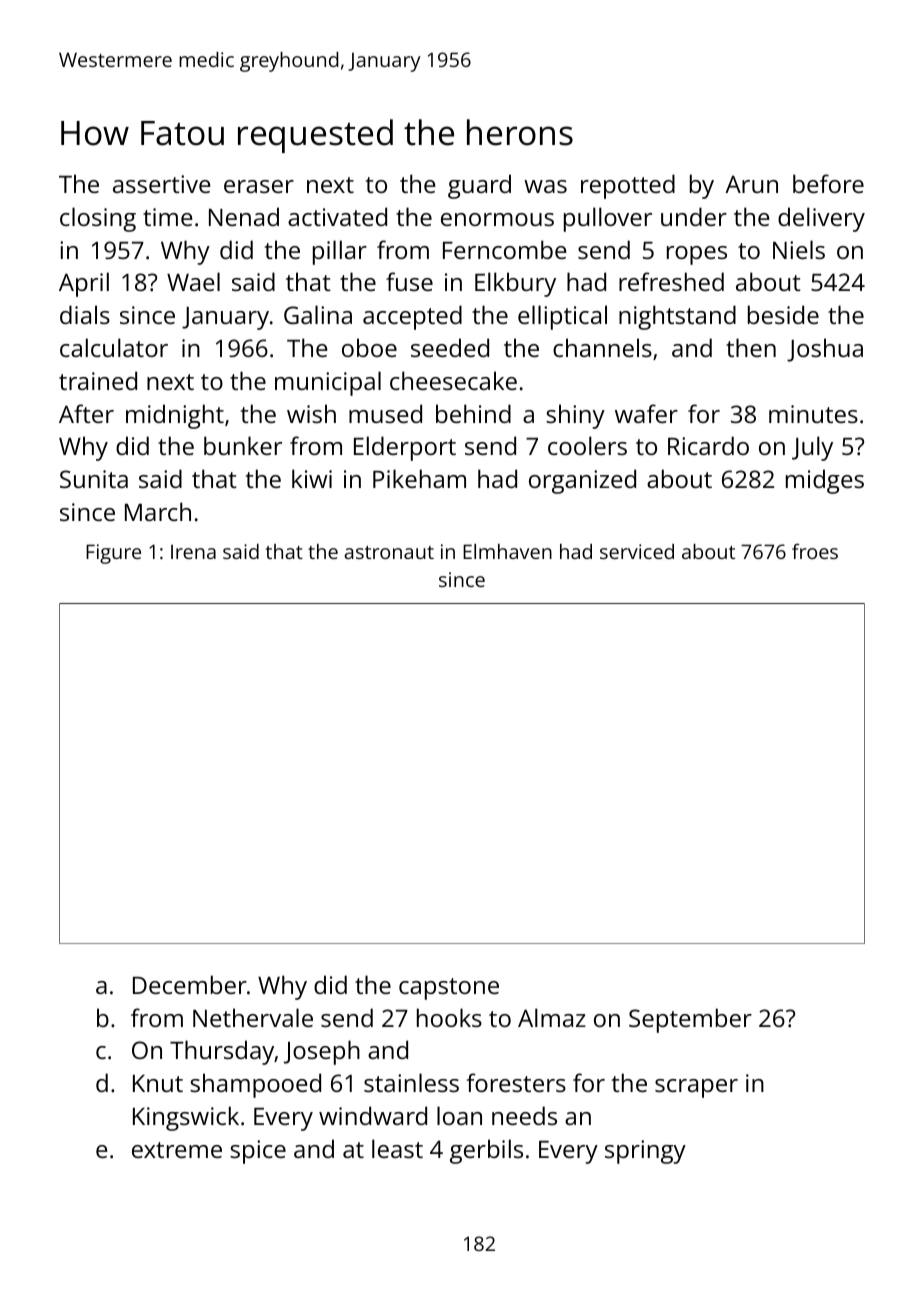  I want to click on astronaut, so click(389, 552).
